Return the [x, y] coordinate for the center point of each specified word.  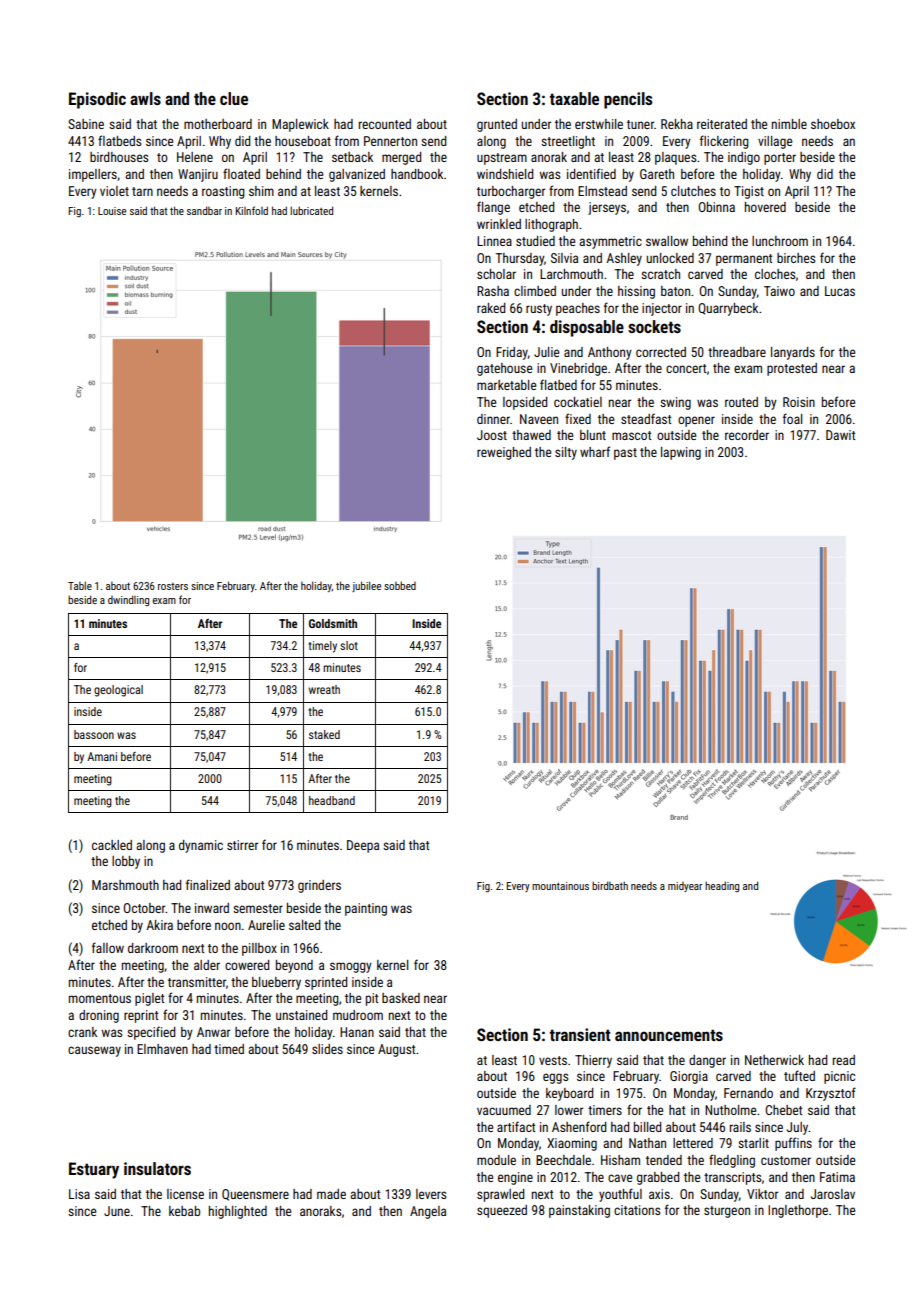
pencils [628, 100]
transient [580, 1034]
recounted [385, 124]
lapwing [681, 453]
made [331, 1194]
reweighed [504, 453]
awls [145, 98]
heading [722, 886]
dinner [493, 419]
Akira [159, 925]
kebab [184, 1211]
